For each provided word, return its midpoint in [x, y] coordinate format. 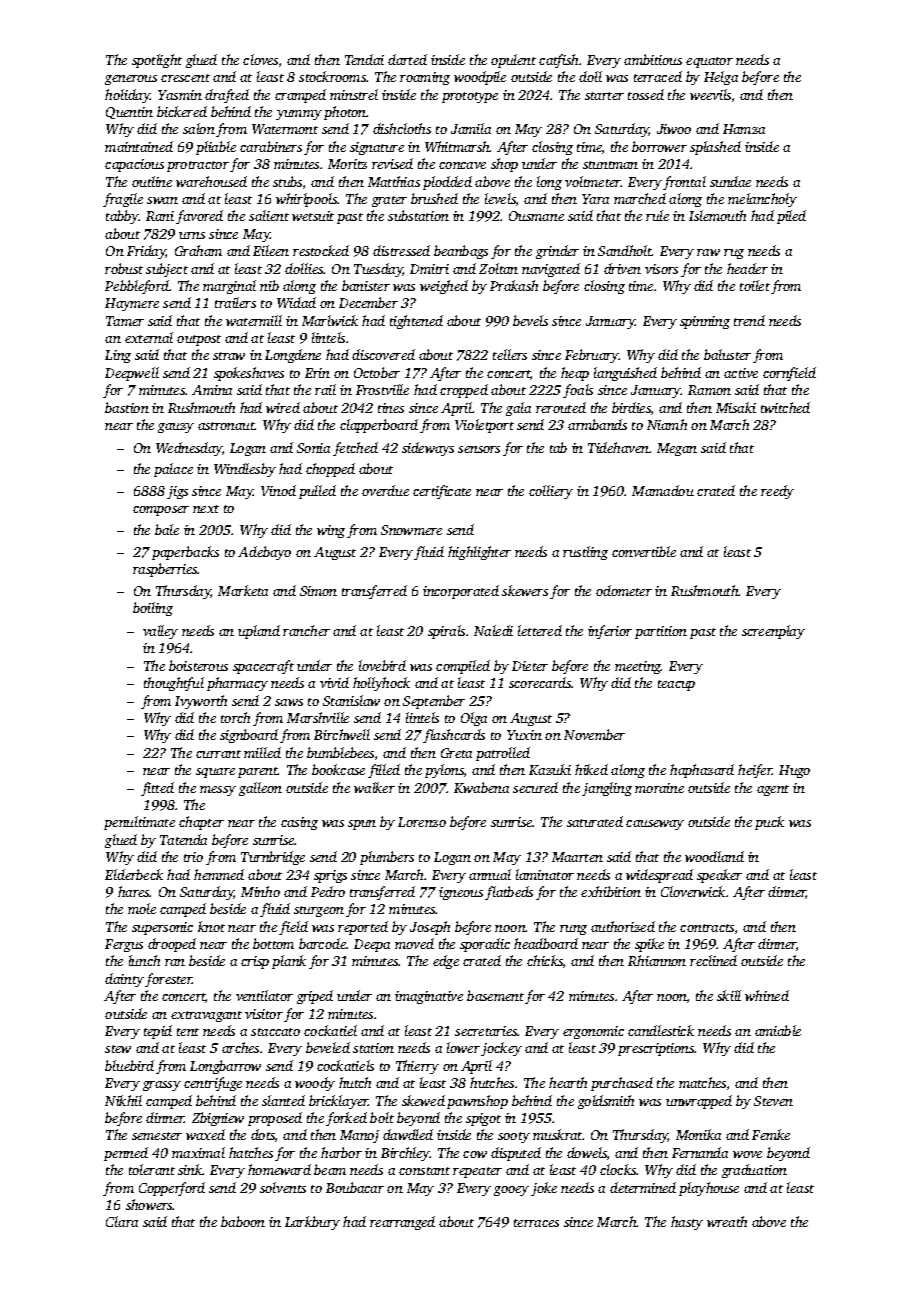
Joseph [430, 928]
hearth [568, 1082]
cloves [260, 59]
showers [149, 1204]
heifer [755, 771]
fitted [157, 789]
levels [500, 198]
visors [661, 269]
